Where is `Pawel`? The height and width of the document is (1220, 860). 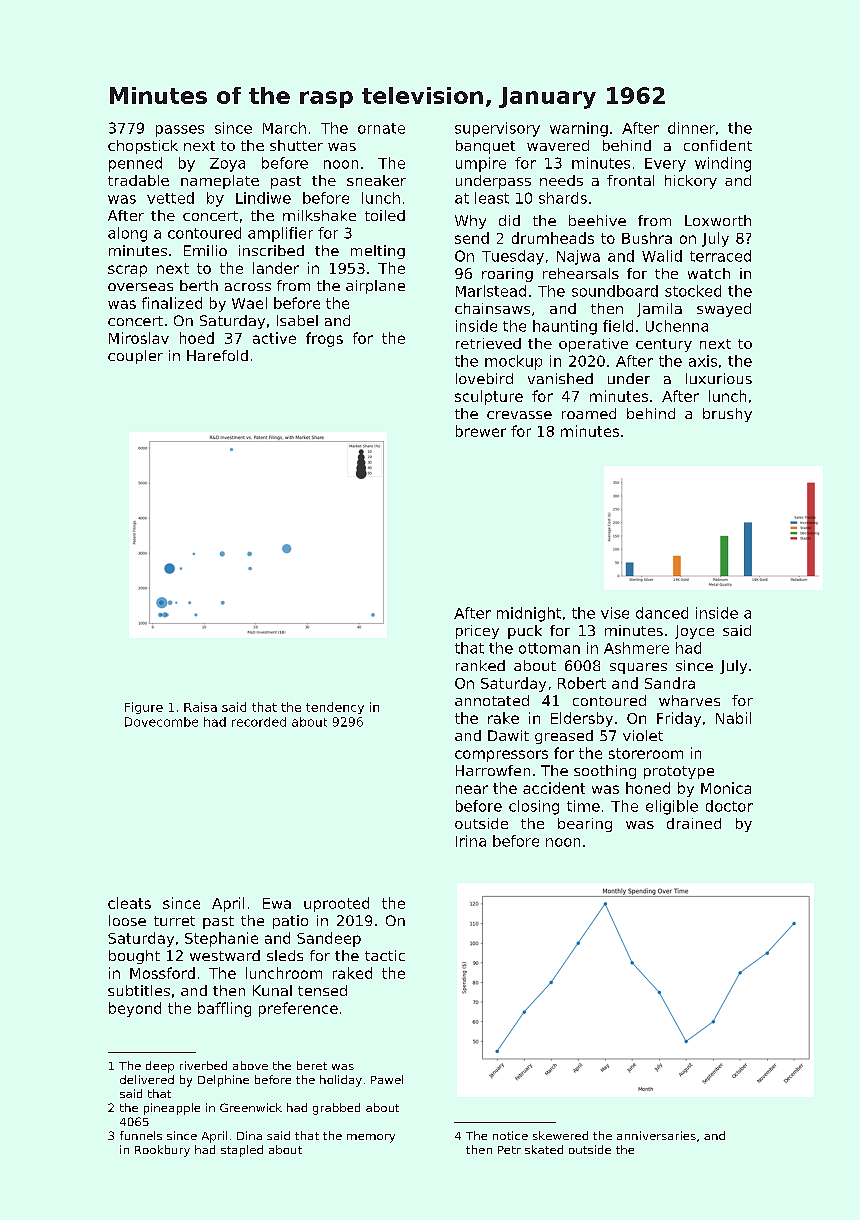 Pawel is located at coordinates (387, 1079).
